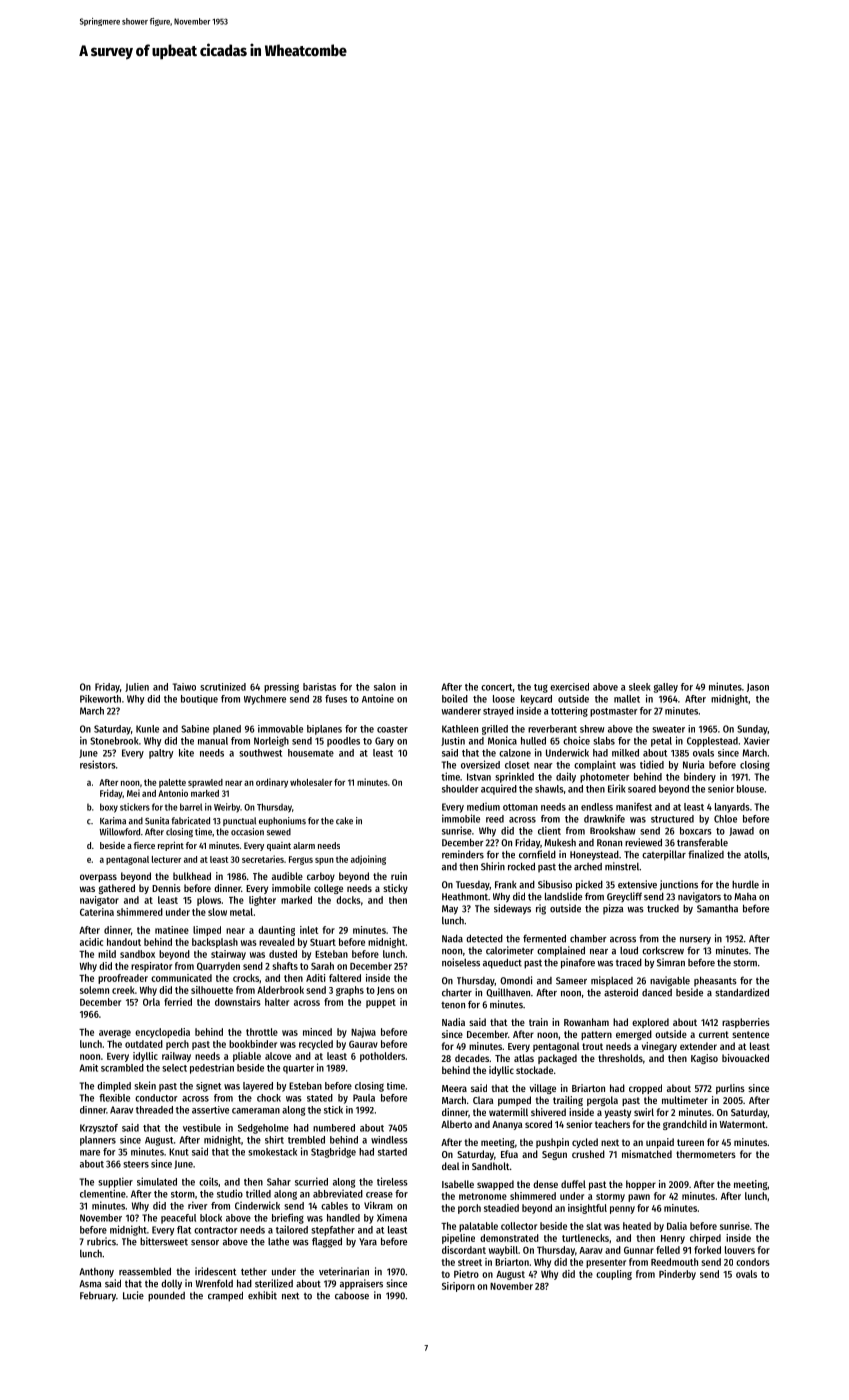 The height and width of the document is (1400, 849). I want to click on pounded, so click(166, 1296).
